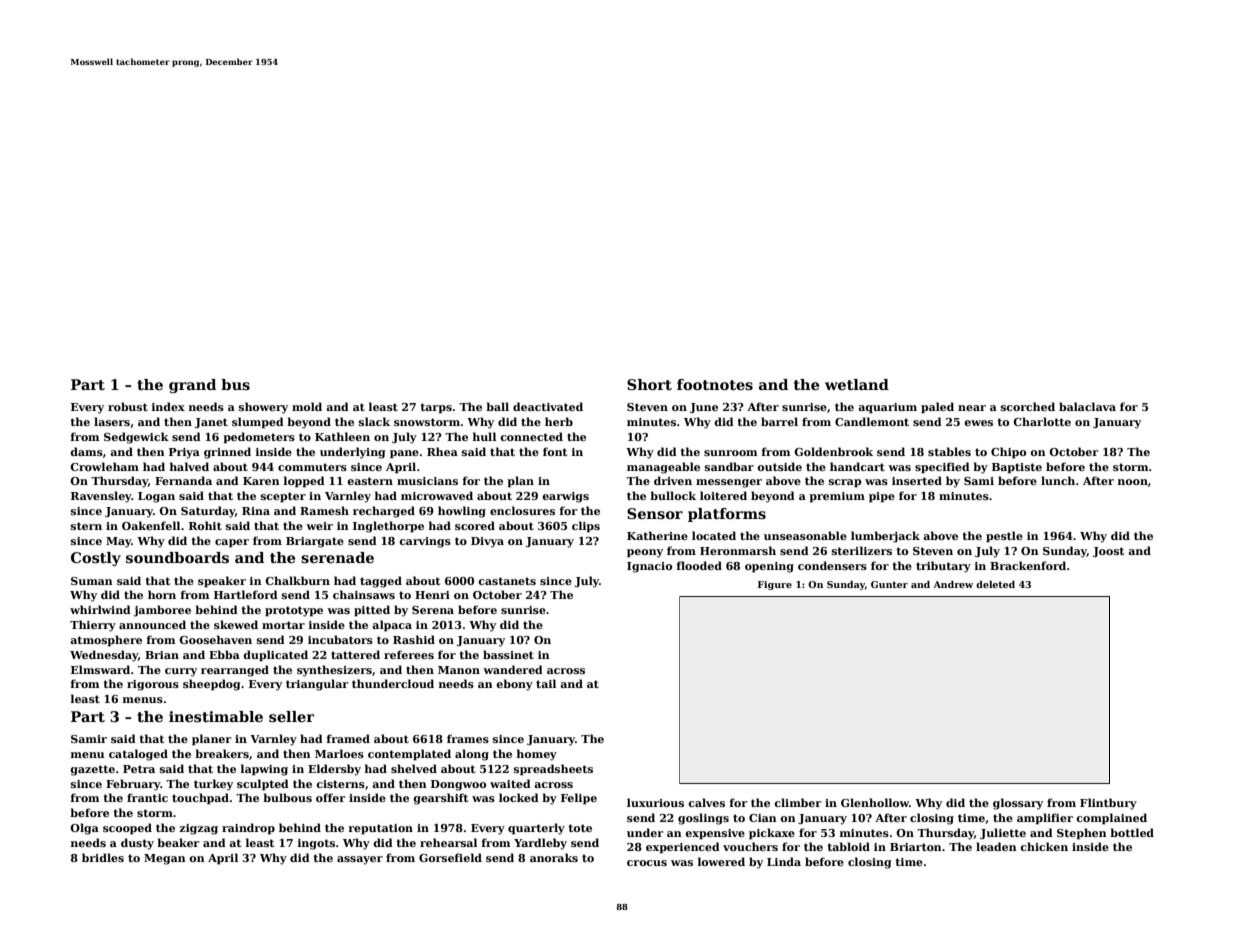  Describe the element at coordinates (546, 683) in the image. I see `tail` at that location.
